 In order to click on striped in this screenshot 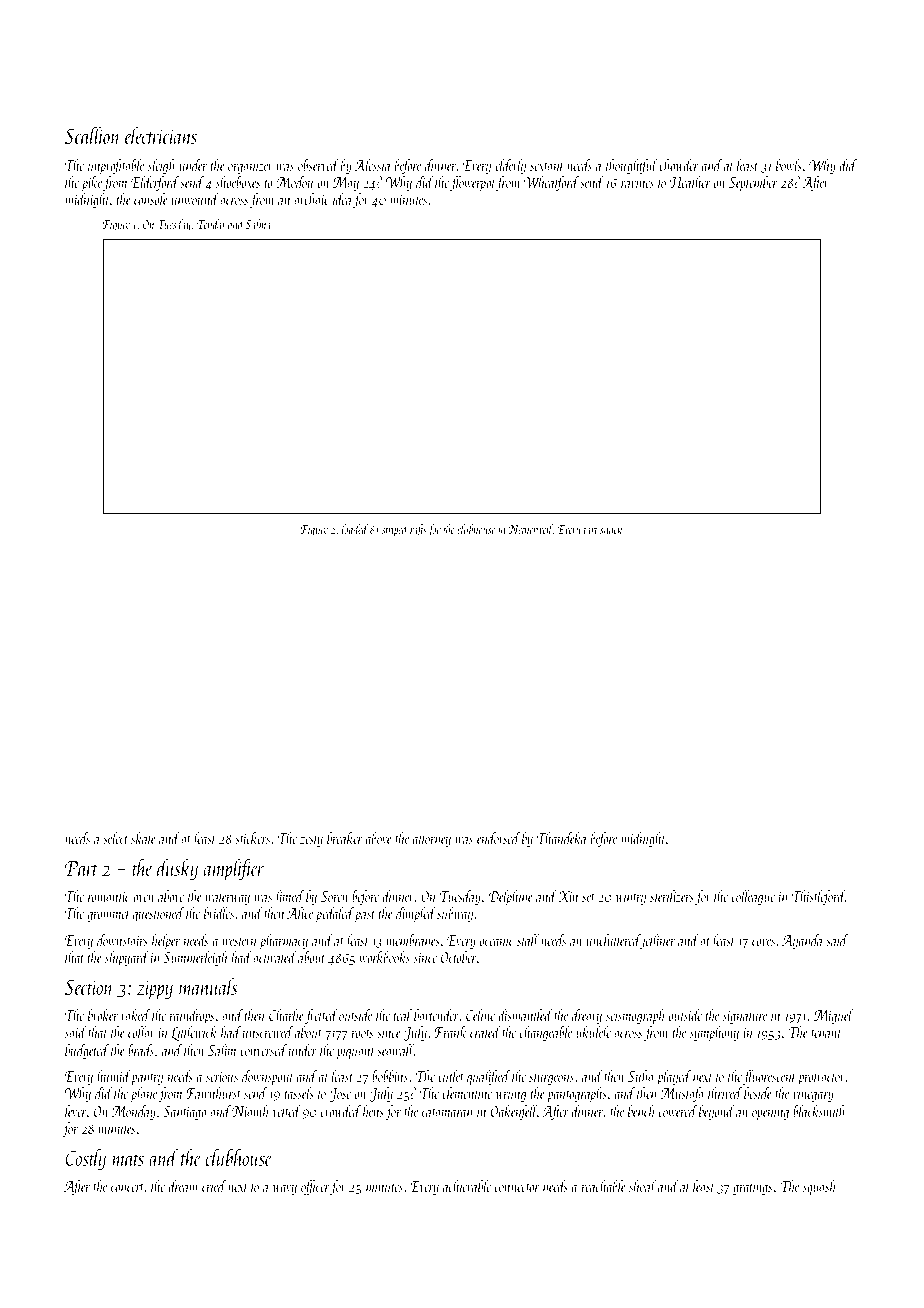, I will do `click(395, 530)`.
